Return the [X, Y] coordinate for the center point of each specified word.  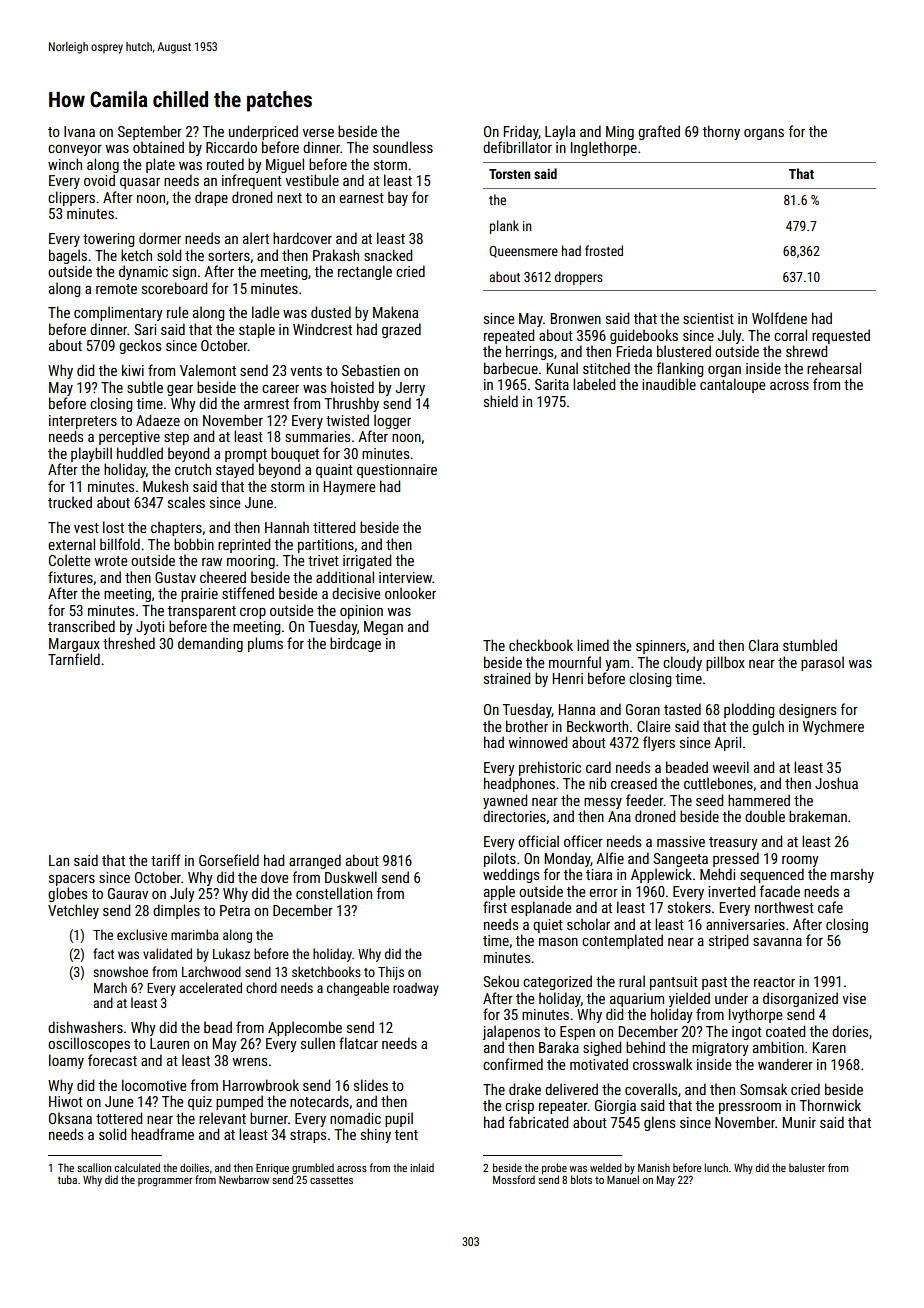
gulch [768, 727]
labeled [594, 384]
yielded [689, 999]
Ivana [79, 131]
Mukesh [165, 486]
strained [507, 678]
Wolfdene [779, 318]
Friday [521, 132]
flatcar [358, 1043]
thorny [721, 132]
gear [180, 390]
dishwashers [85, 1027]
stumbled [810, 645]
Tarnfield [74, 659]
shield [501, 401]
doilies [194, 1167]
